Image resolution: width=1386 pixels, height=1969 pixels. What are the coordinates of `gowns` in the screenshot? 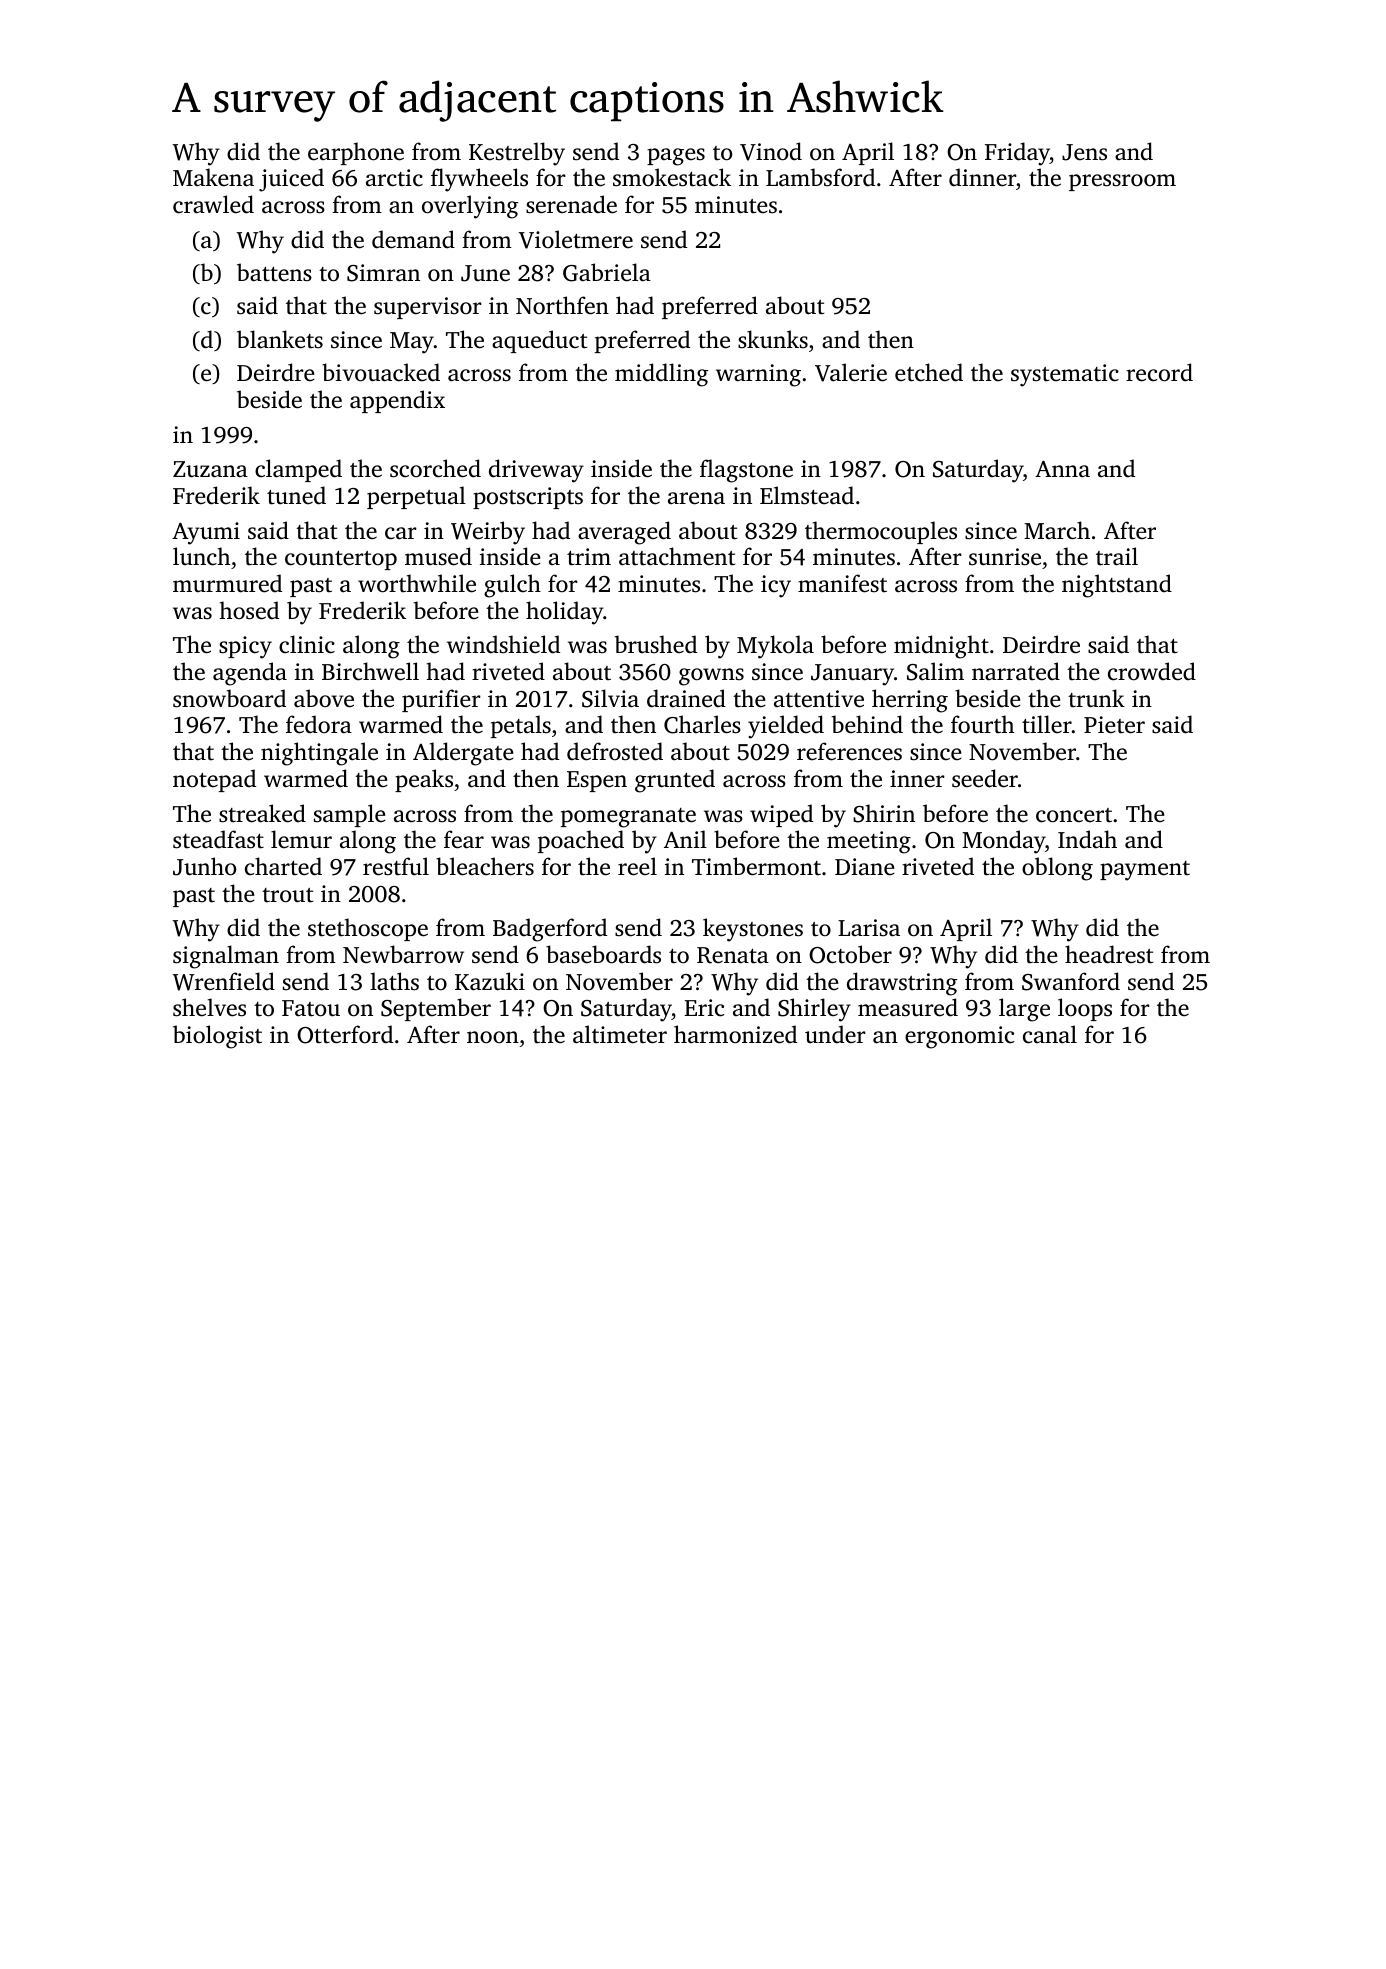 It's located at (711, 677).
